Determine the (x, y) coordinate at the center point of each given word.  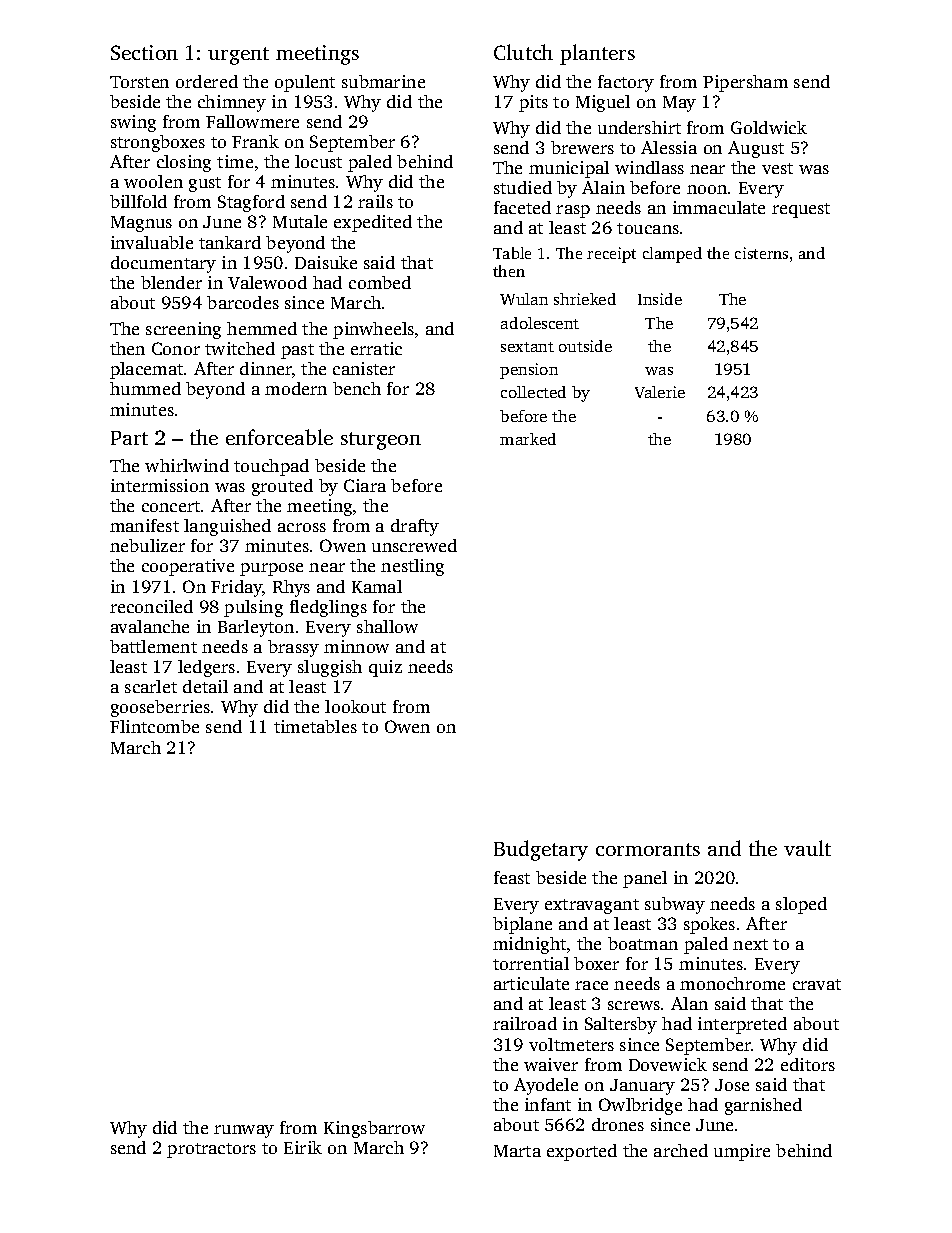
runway (244, 1131)
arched (681, 1150)
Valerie (660, 392)
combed (380, 282)
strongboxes (158, 143)
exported (582, 1152)
